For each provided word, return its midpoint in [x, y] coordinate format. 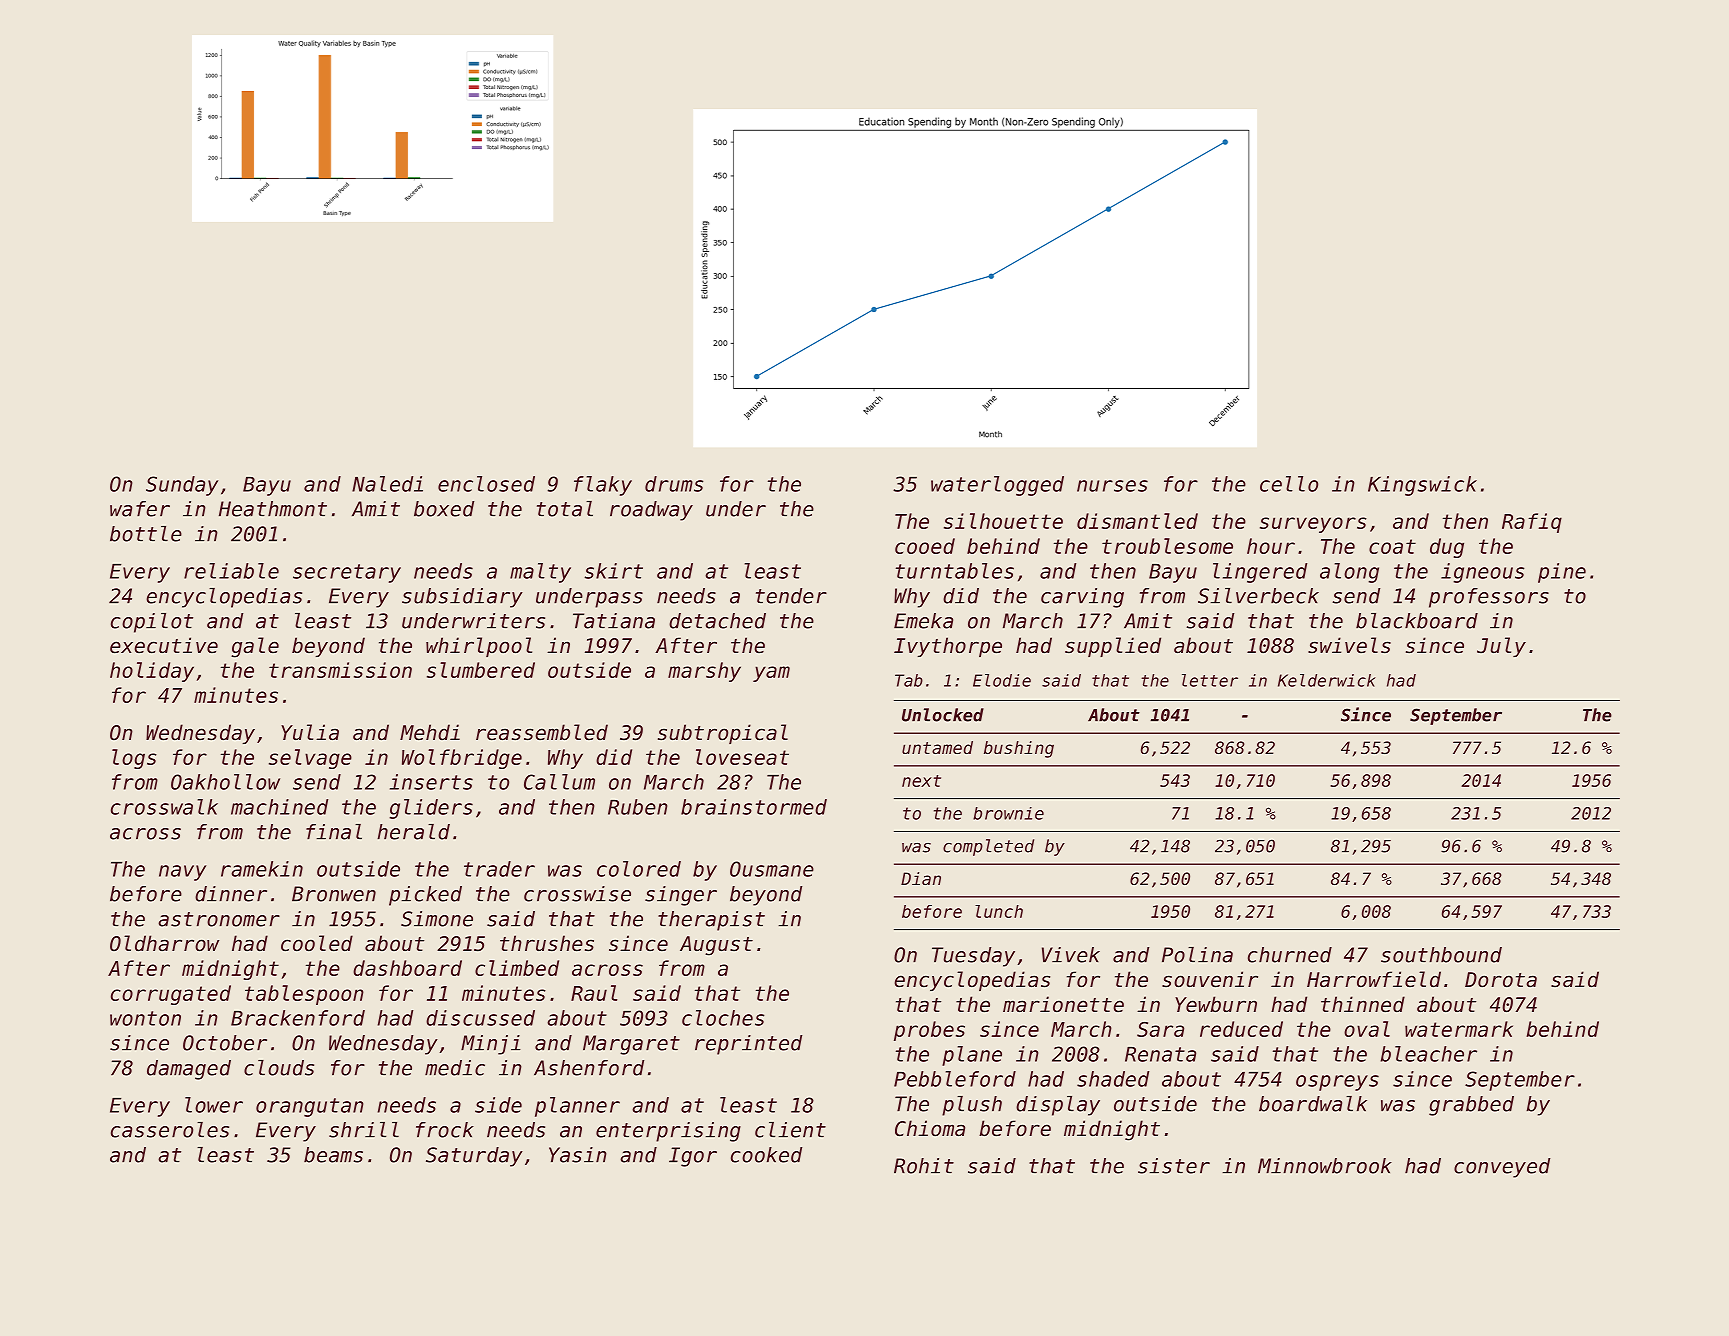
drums [674, 484]
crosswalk [164, 807]
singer [681, 896]
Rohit [924, 1166]
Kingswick [1422, 486]
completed [988, 847]
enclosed [486, 484]
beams [333, 1155]
